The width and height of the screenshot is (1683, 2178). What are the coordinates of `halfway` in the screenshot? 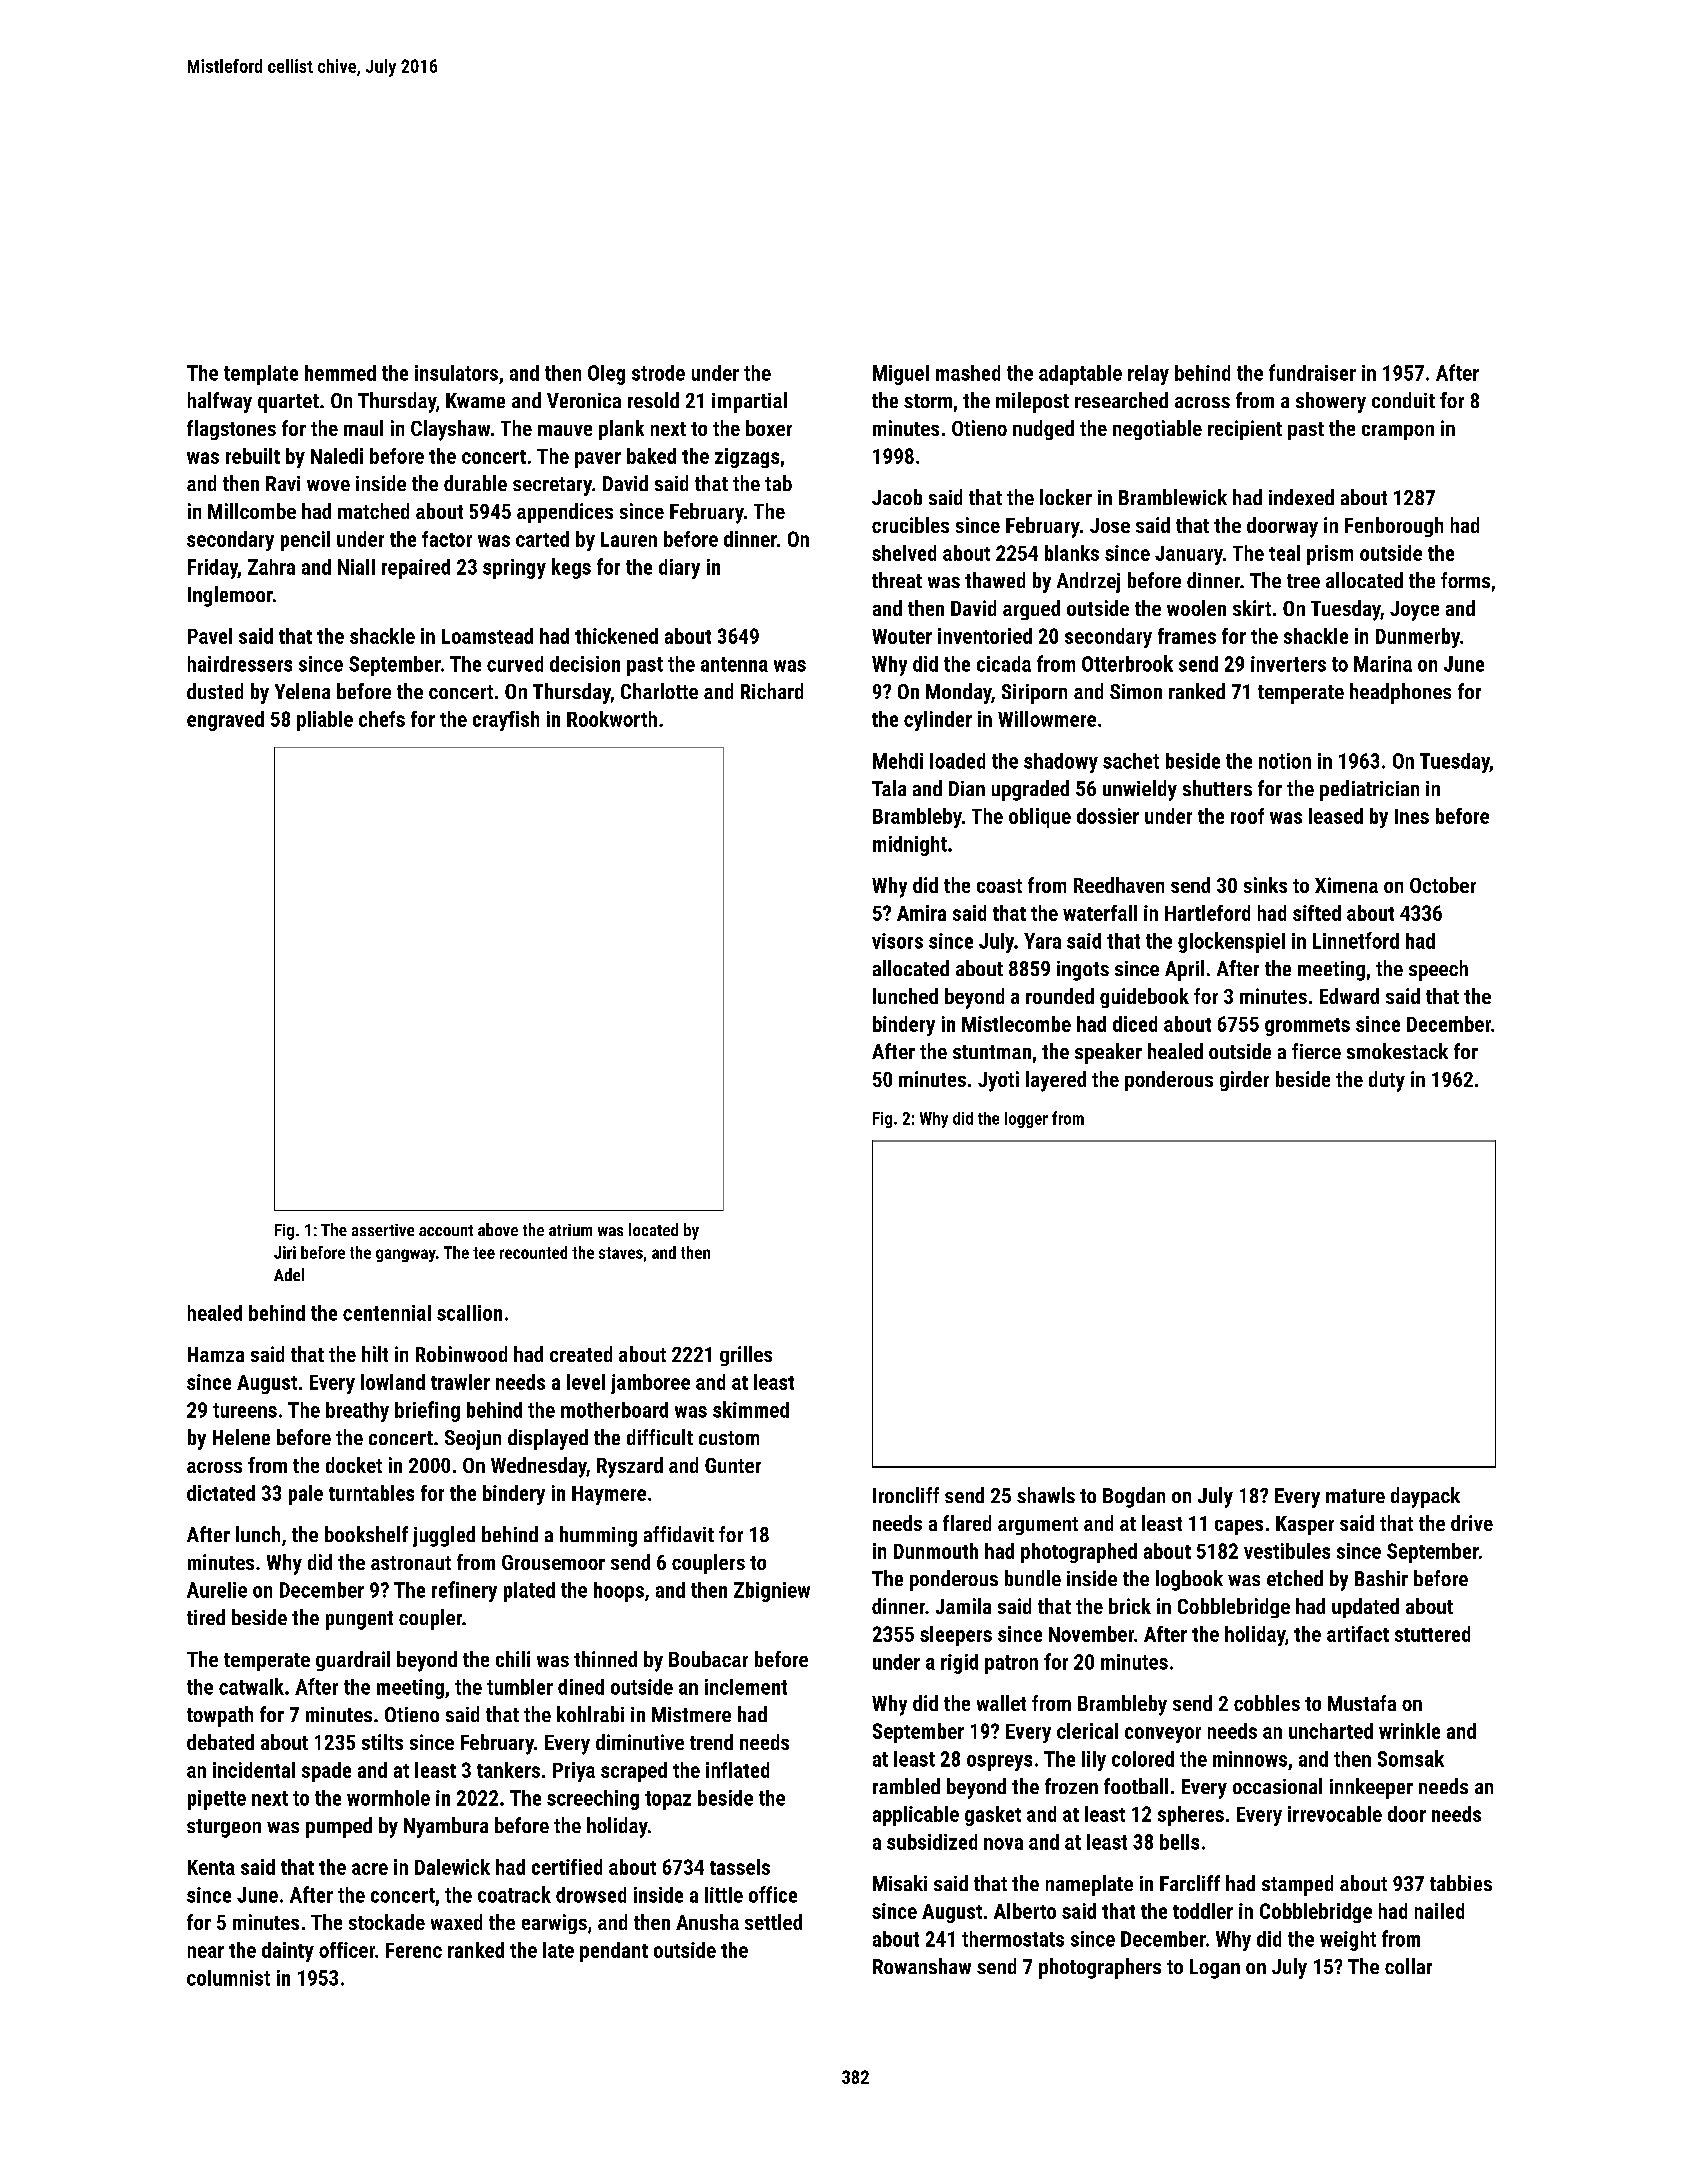 It's located at (220, 402).
